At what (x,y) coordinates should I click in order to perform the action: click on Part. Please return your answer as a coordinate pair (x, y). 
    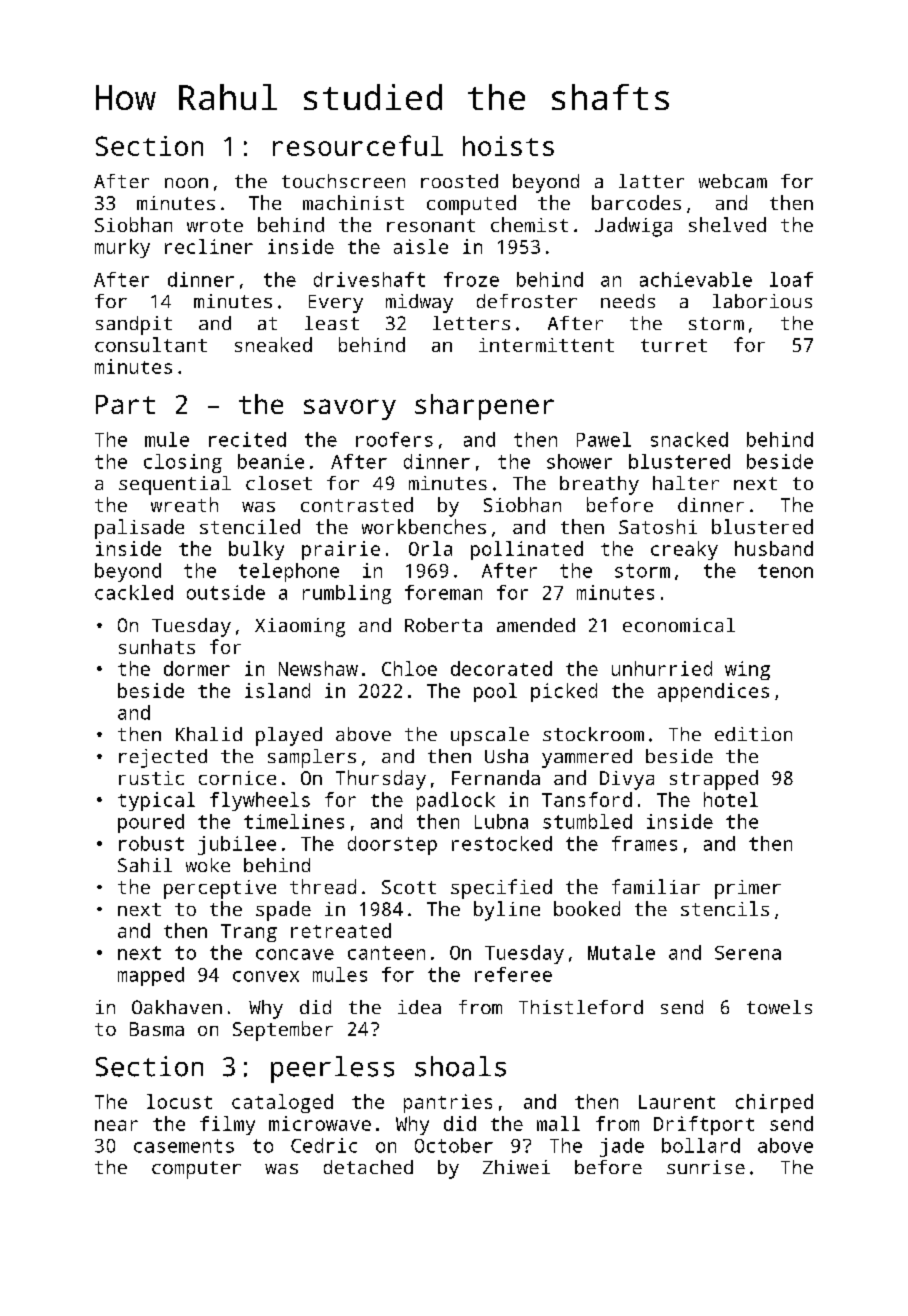
    Looking at the image, I should click on (125, 404).
